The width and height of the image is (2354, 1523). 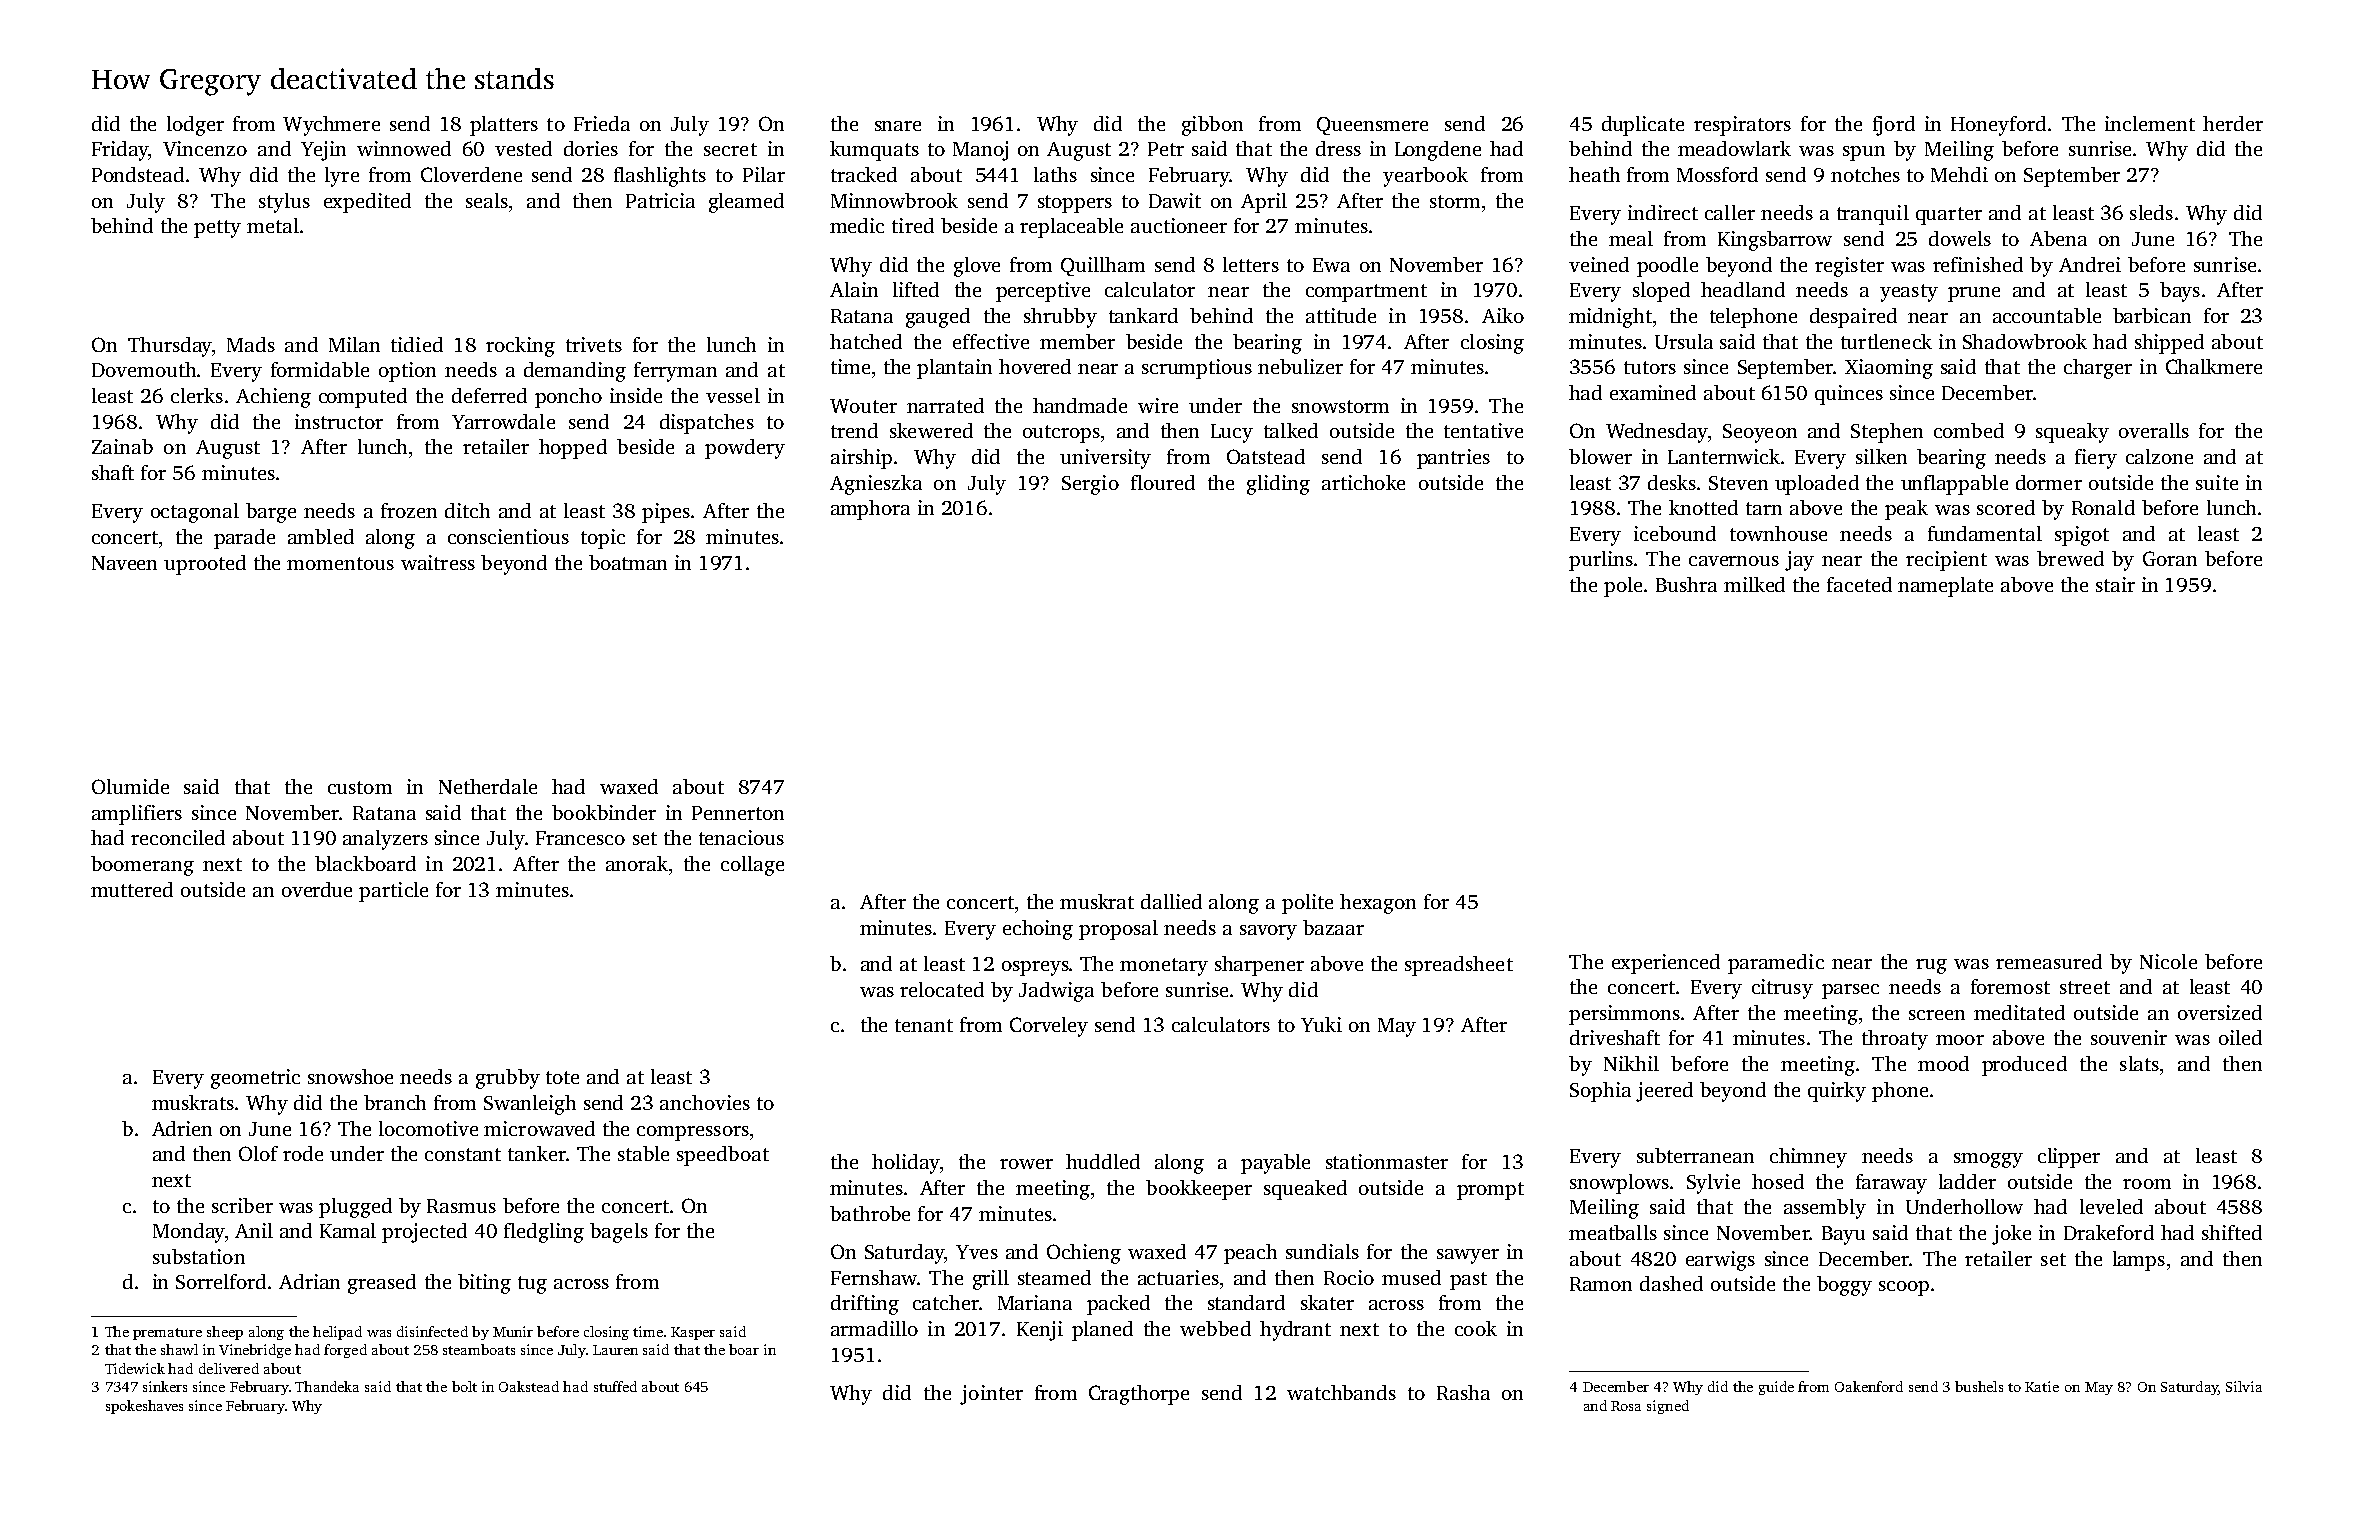 What do you see at coordinates (195, 126) in the image?
I see `lodger` at bounding box center [195, 126].
